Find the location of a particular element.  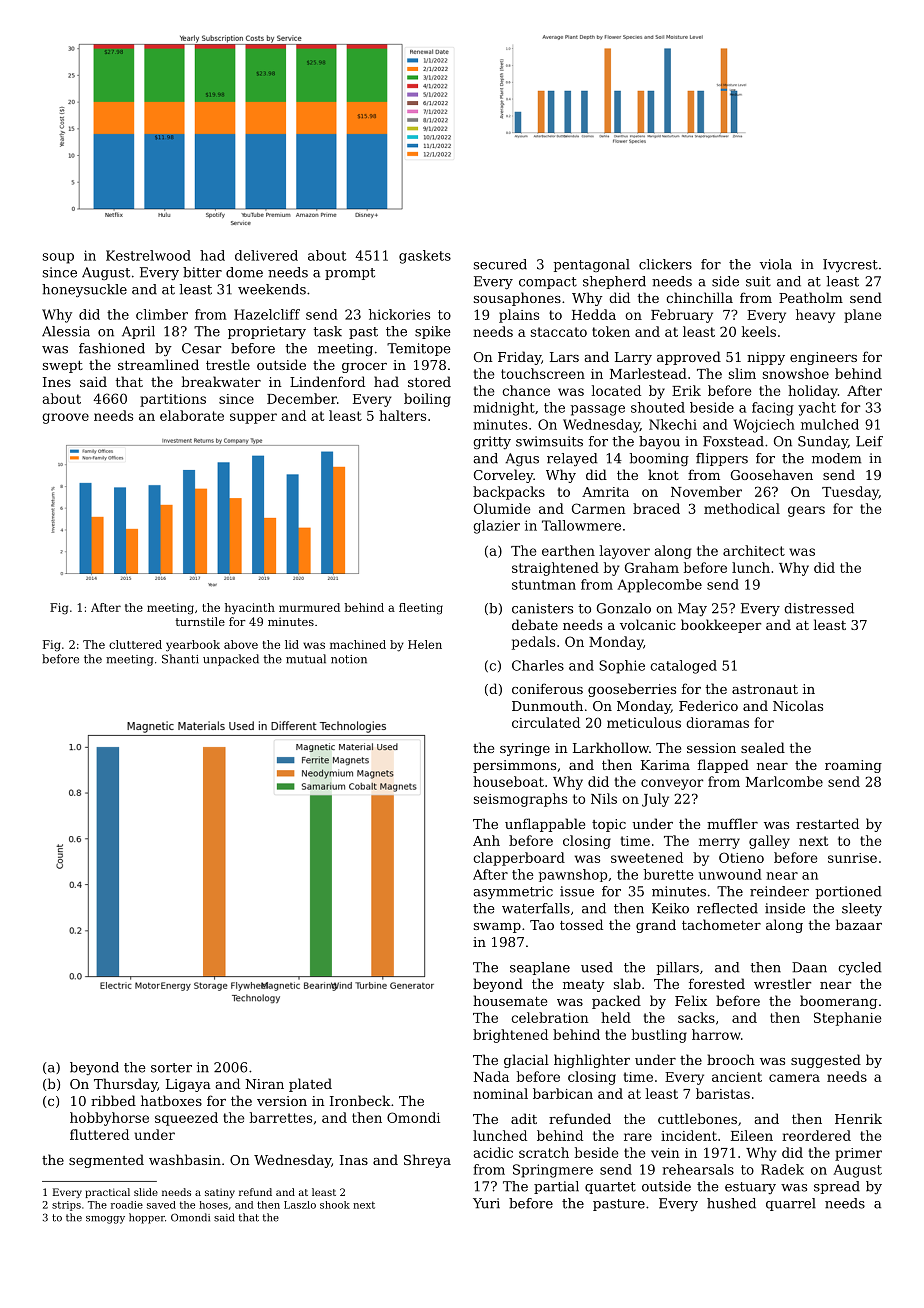

grand is located at coordinates (656, 926).
